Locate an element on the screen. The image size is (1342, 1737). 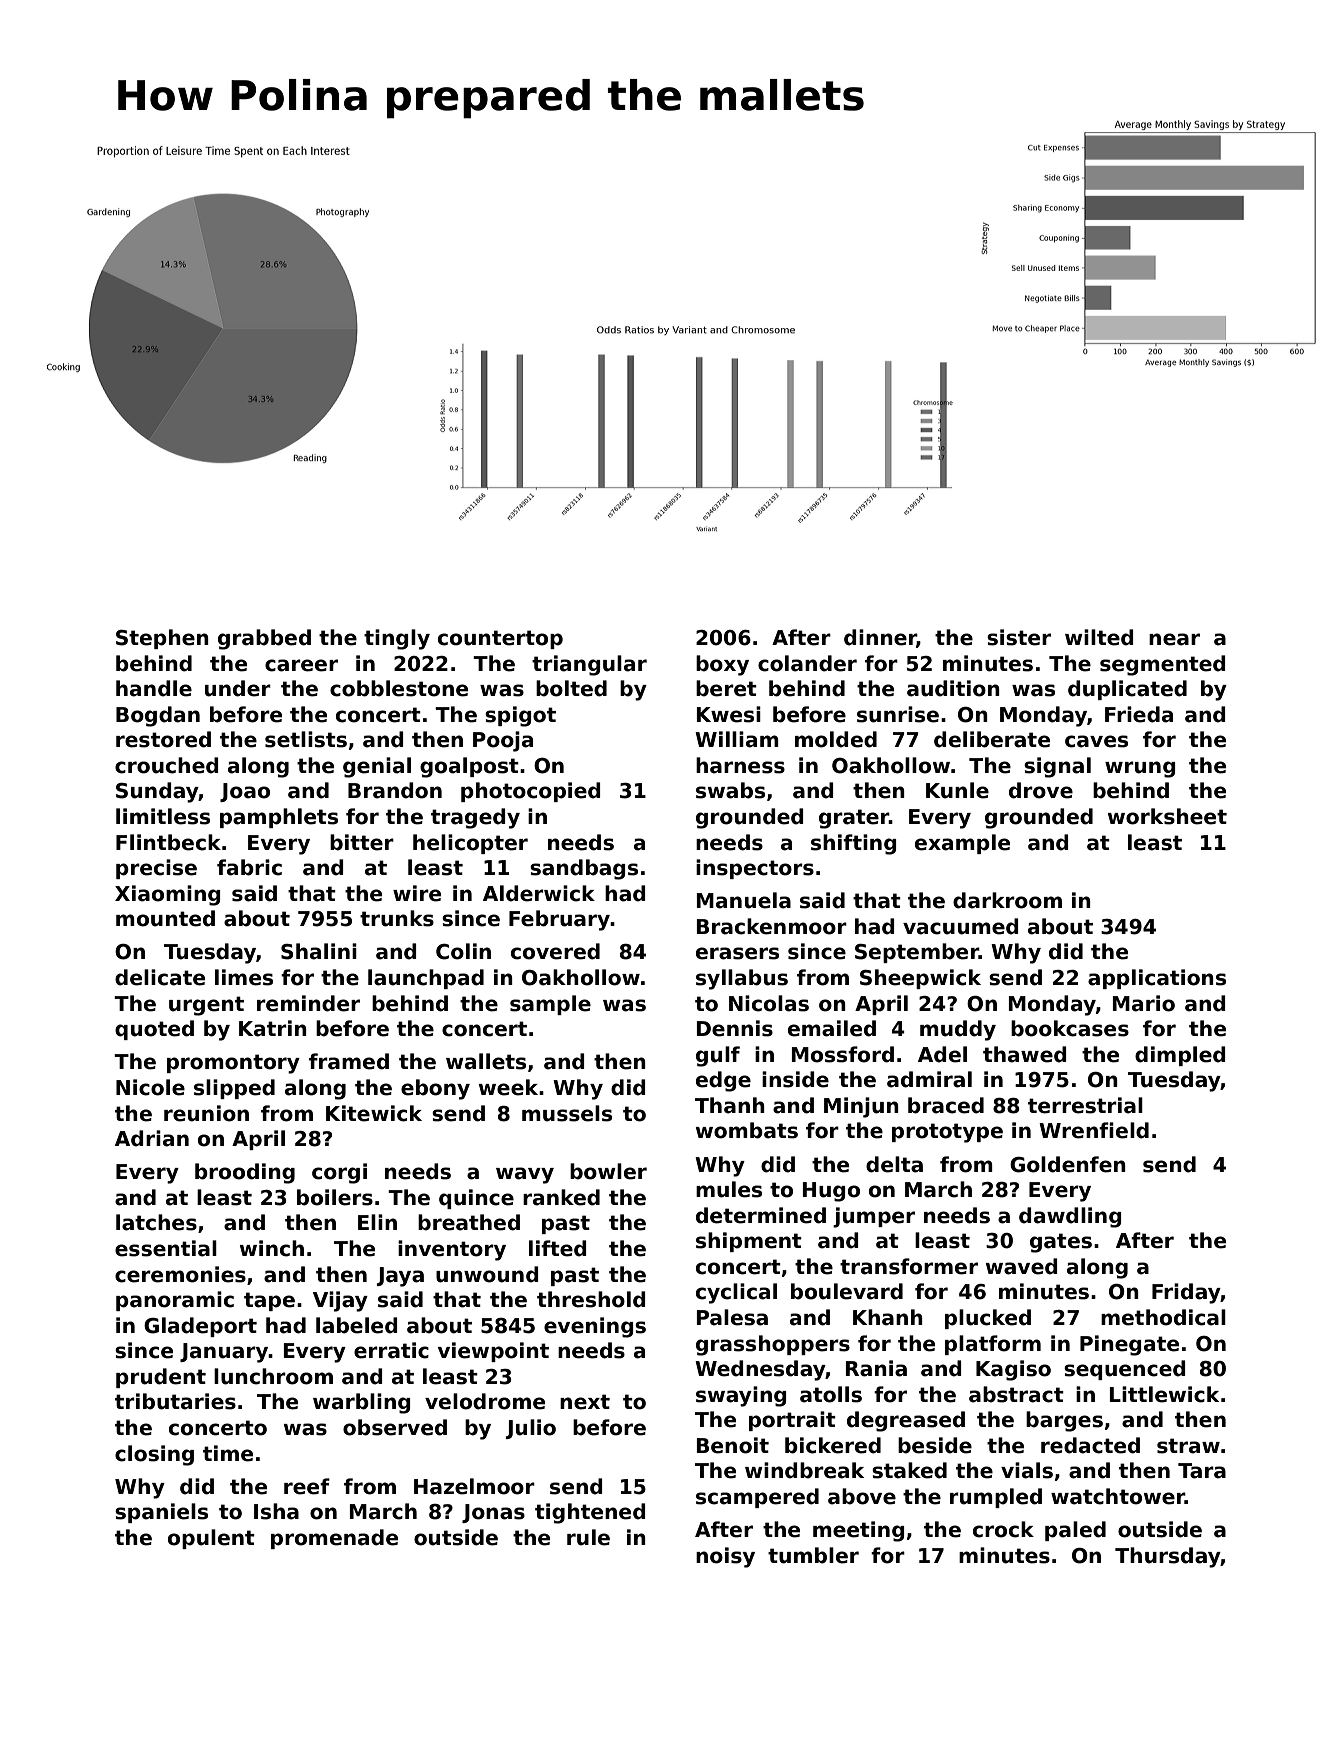
bolted is located at coordinates (571, 688).
